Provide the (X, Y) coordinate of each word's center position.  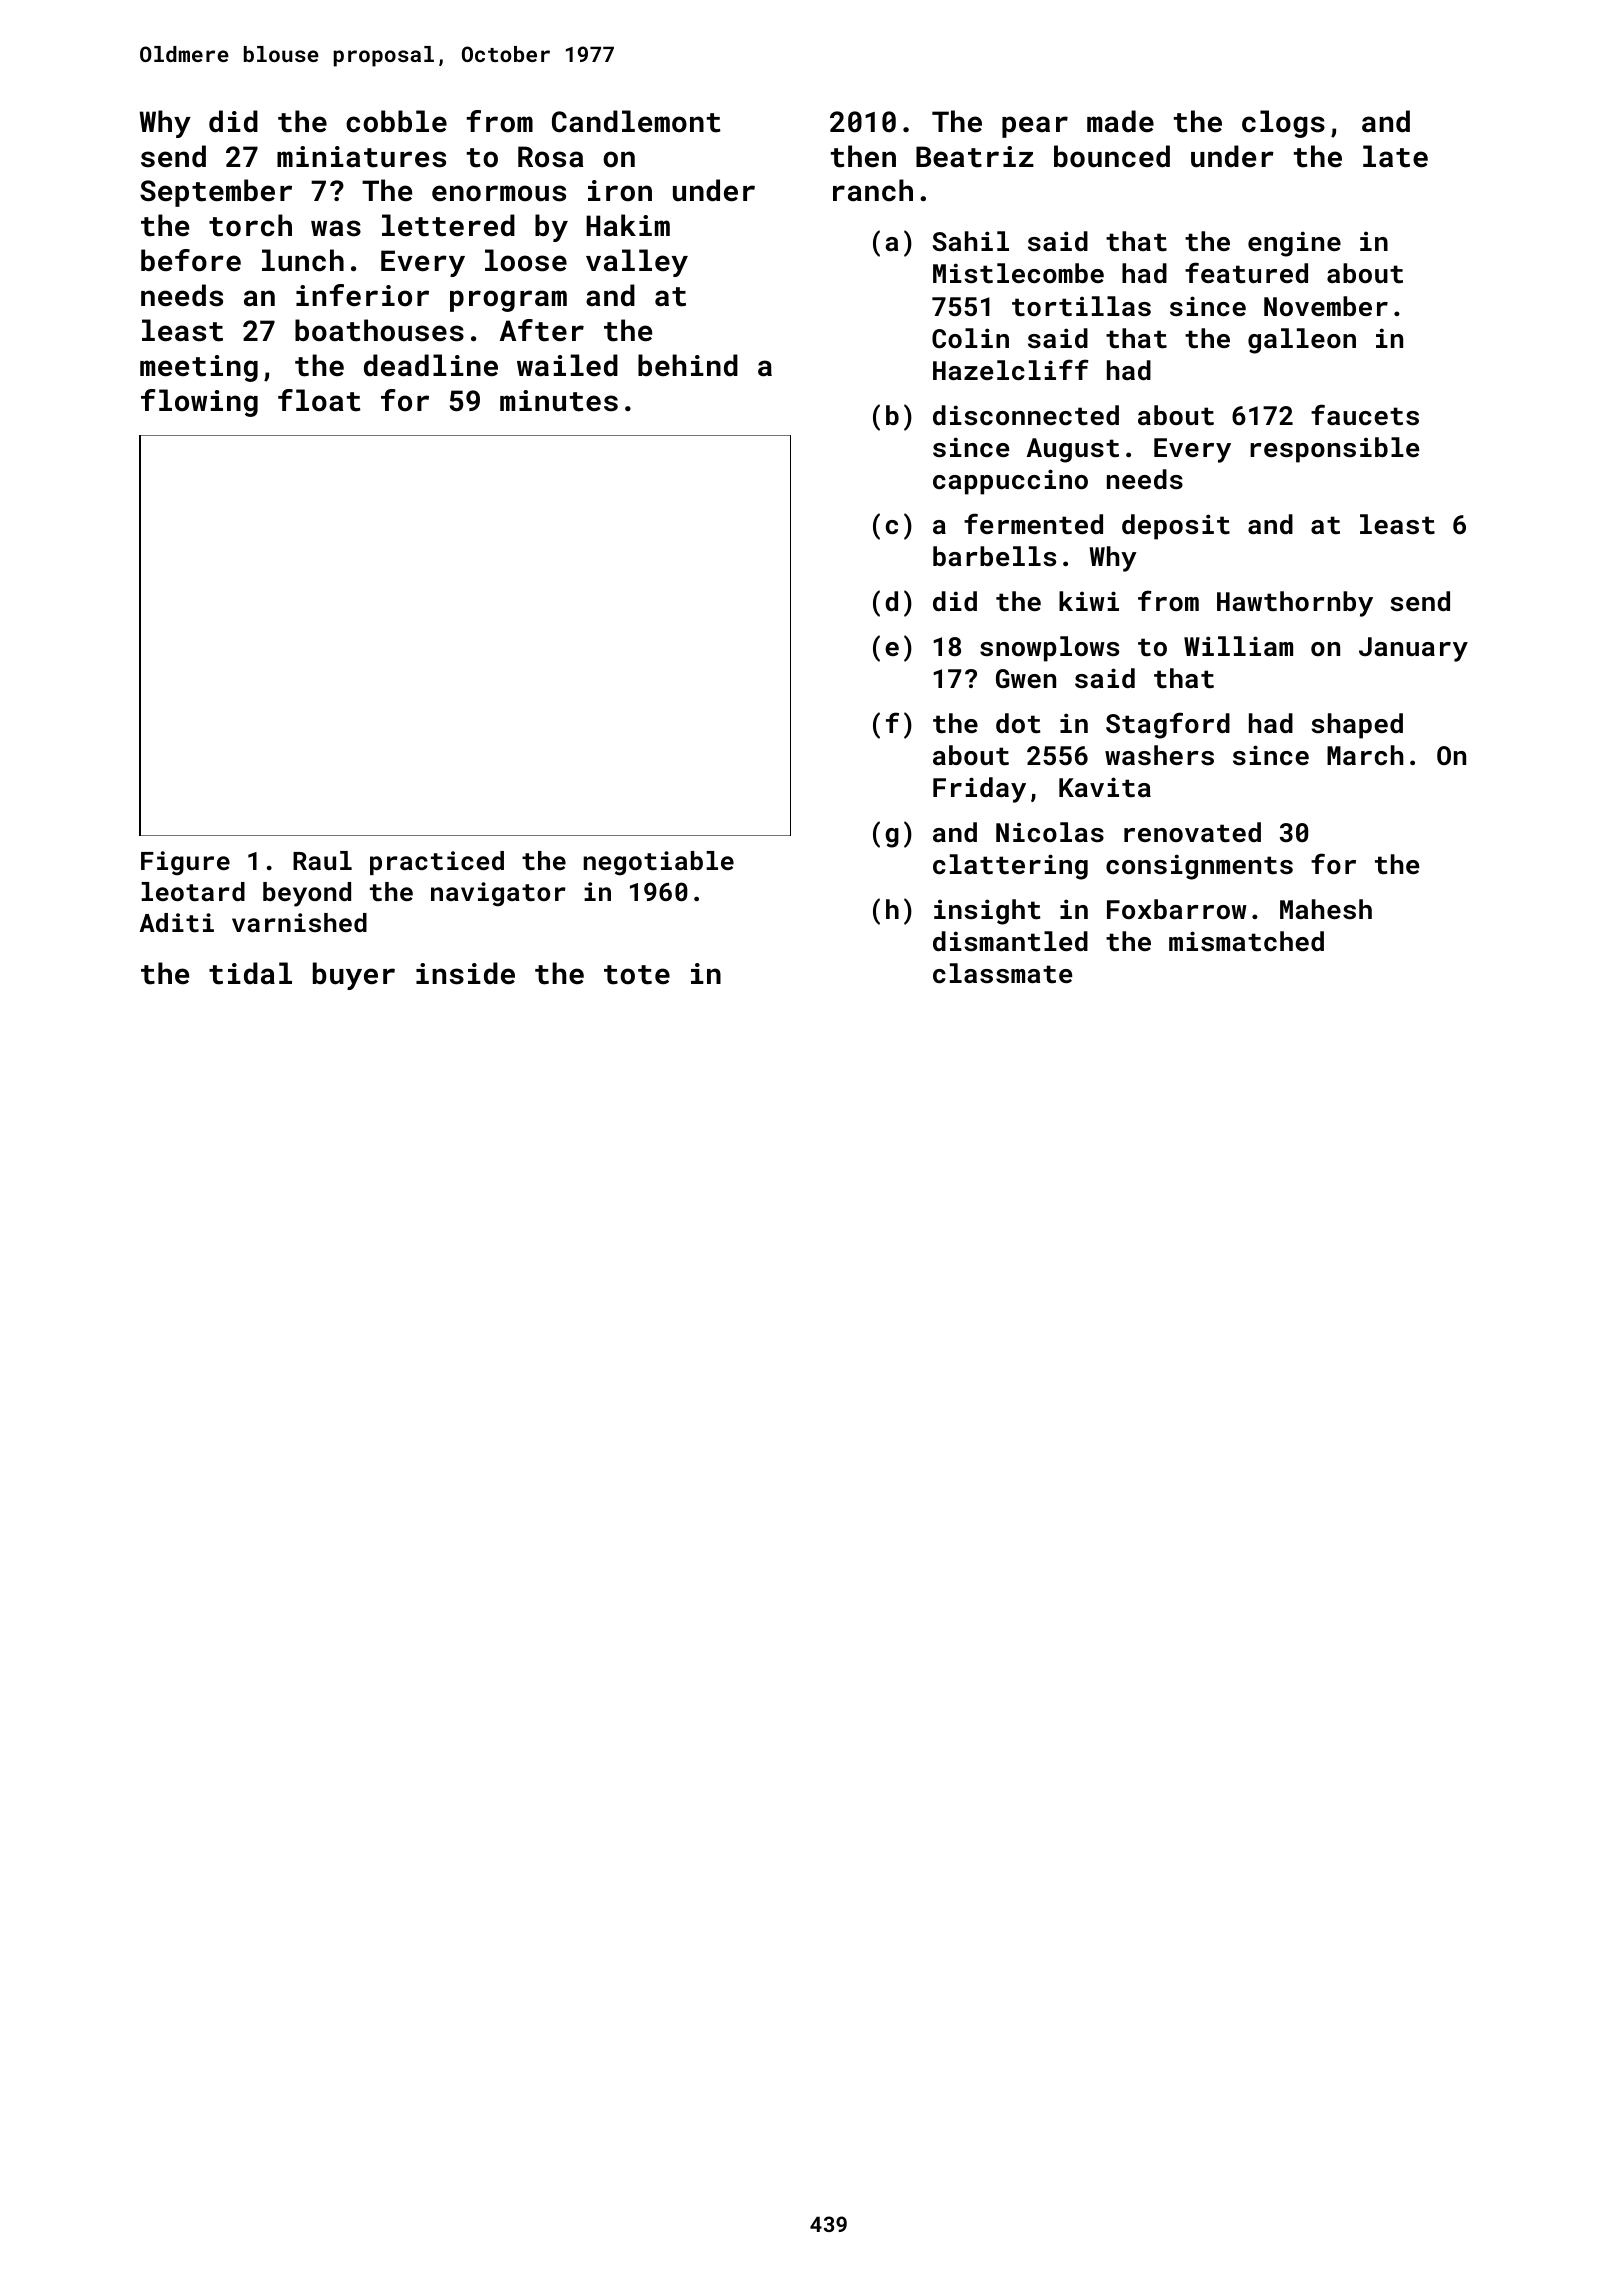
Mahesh (1326, 909)
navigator (498, 894)
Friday (979, 790)
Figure (185, 863)
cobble (396, 121)
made (1120, 121)
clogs (1283, 124)
